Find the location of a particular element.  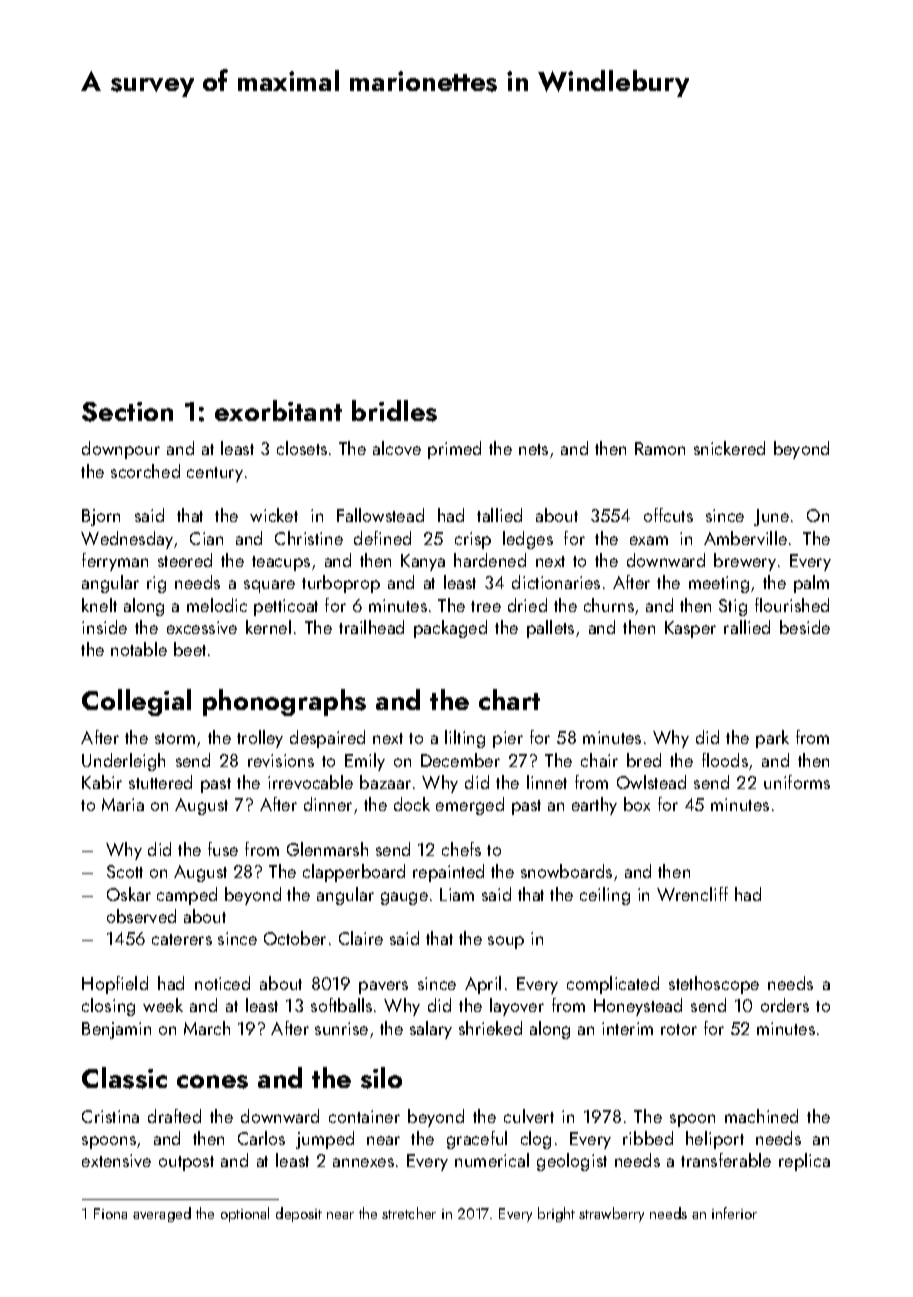

dictionaries is located at coordinates (556, 582).
